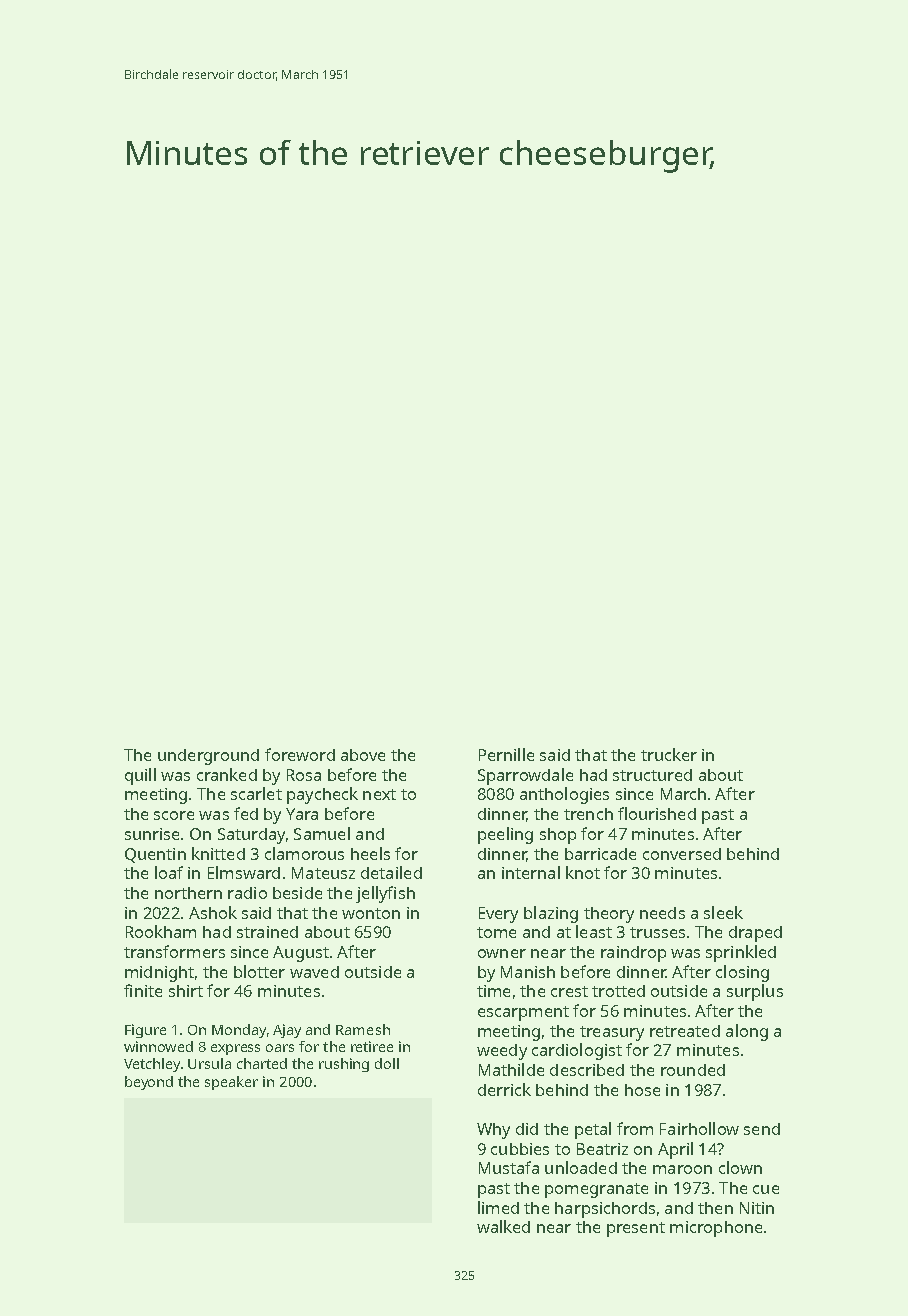  I want to click on walked, so click(503, 1226).
